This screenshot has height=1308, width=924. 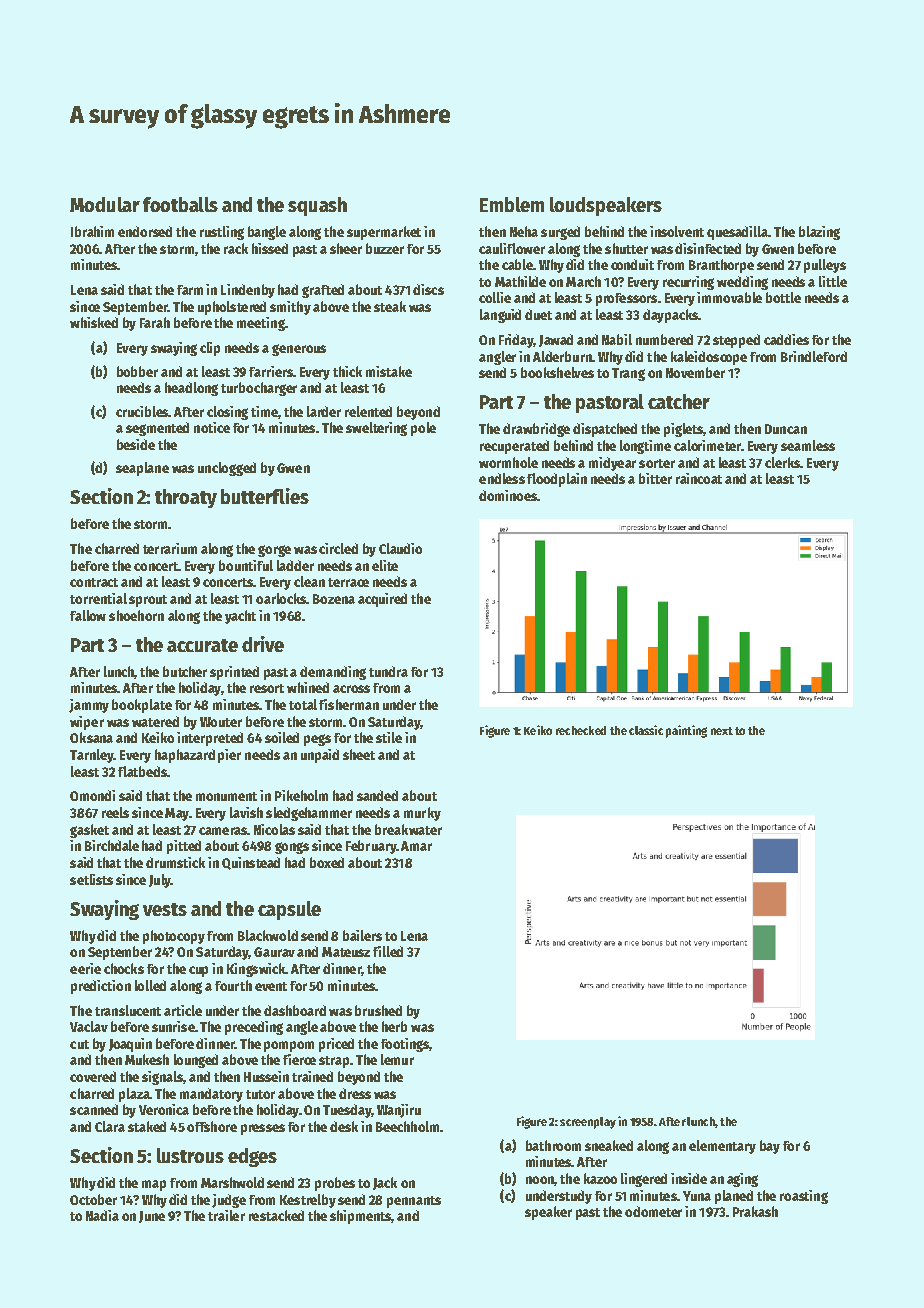 I want to click on filled, so click(x=388, y=951).
